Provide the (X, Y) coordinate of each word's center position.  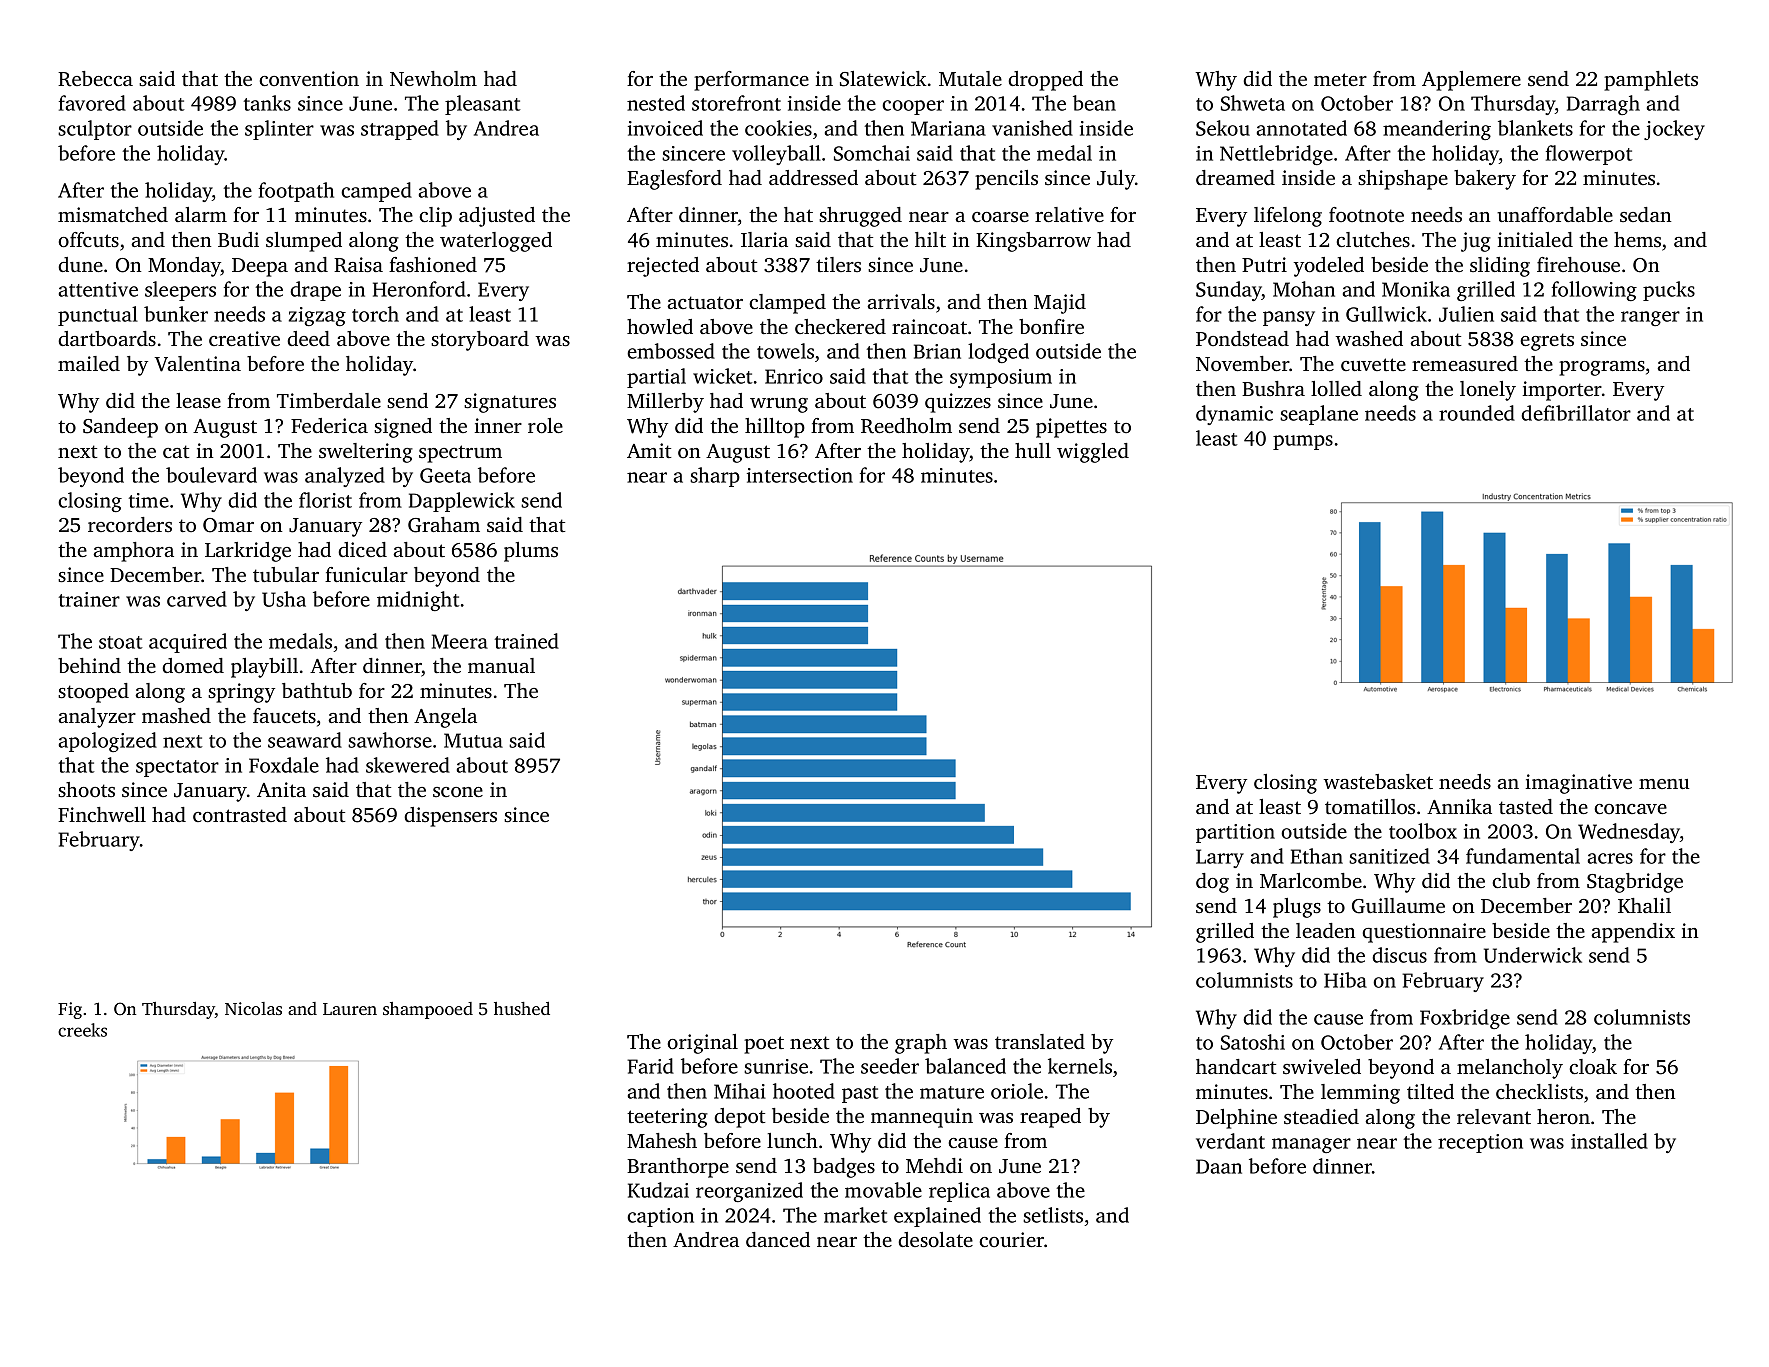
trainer (89, 599)
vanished (1032, 128)
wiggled (1093, 453)
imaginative (1579, 784)
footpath (296, 192)
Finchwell (102, 814)
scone (458, 792)
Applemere (1471, 81)
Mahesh (662, 1140)
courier (1011, 1239)
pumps (1303, 442)
